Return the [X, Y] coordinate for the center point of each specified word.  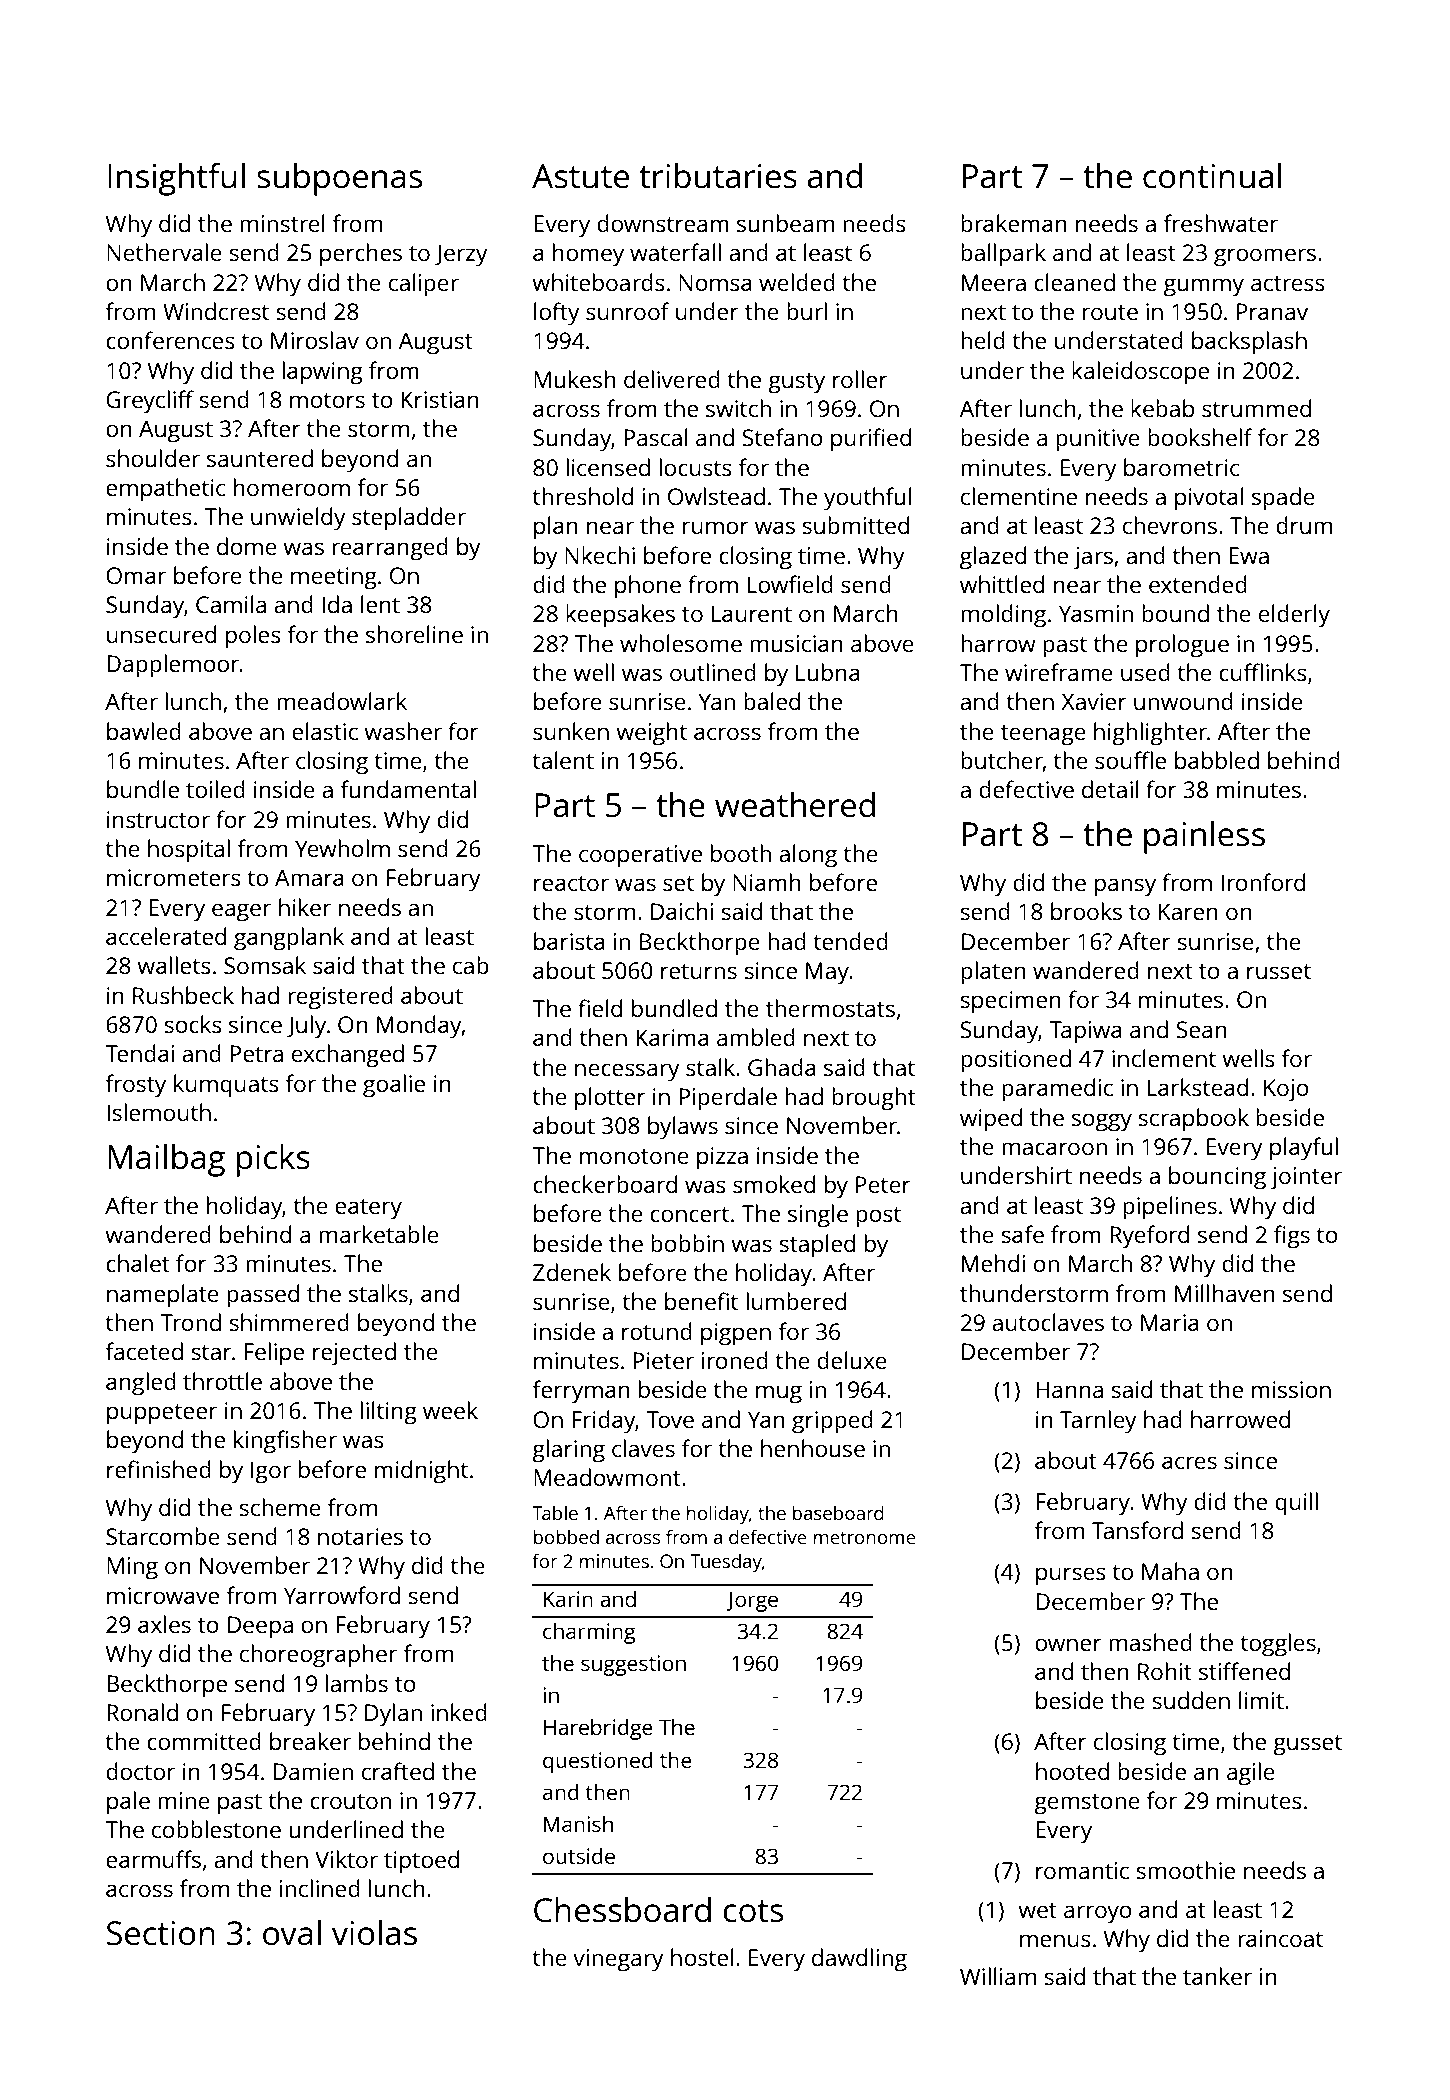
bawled [144, 731]
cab [471, 965]
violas [374, 1933]
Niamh [767, 882]
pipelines [1170, 1208]
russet [1279, 971]
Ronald [142, 1712]
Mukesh [575, 379]
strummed [1256, 408]
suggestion [633, 1665]
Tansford [1137, 1530]
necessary [627, 1072]
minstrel [282, 223]
